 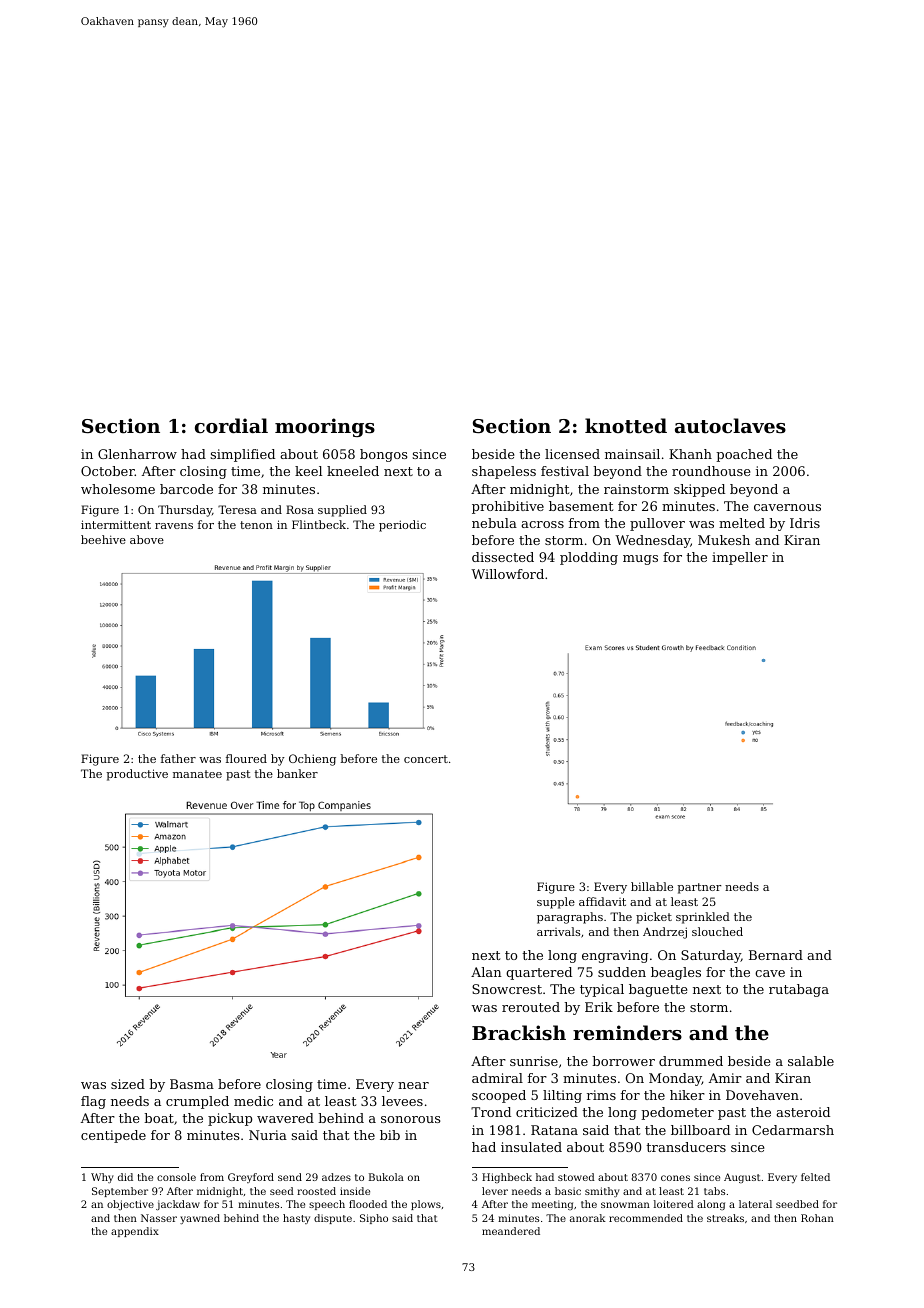 I want to click on mugs, so click(x=640, y=560).
